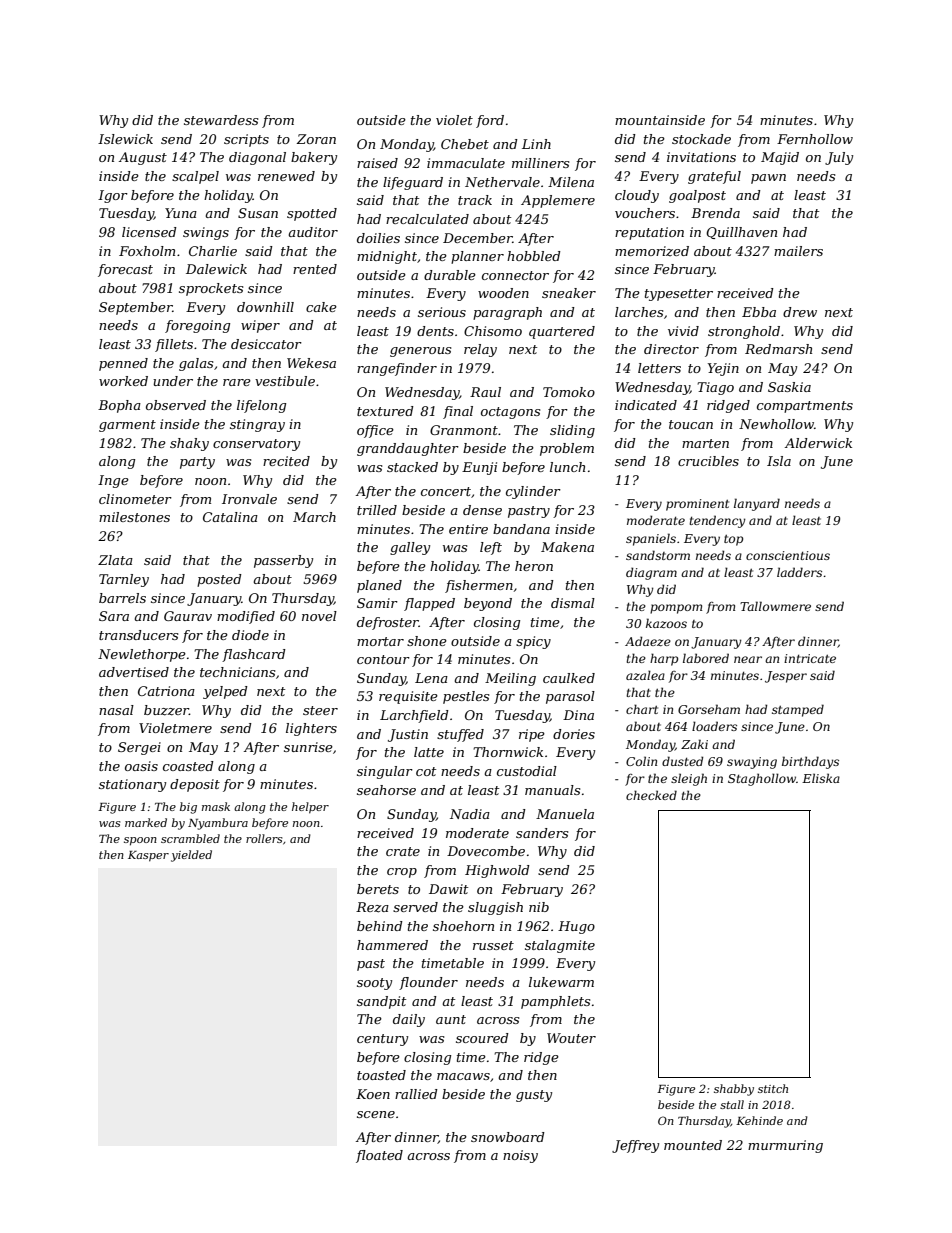  Describe the element at coordinates (815, 139) in the image. I see `Fernhollow` at that location.
